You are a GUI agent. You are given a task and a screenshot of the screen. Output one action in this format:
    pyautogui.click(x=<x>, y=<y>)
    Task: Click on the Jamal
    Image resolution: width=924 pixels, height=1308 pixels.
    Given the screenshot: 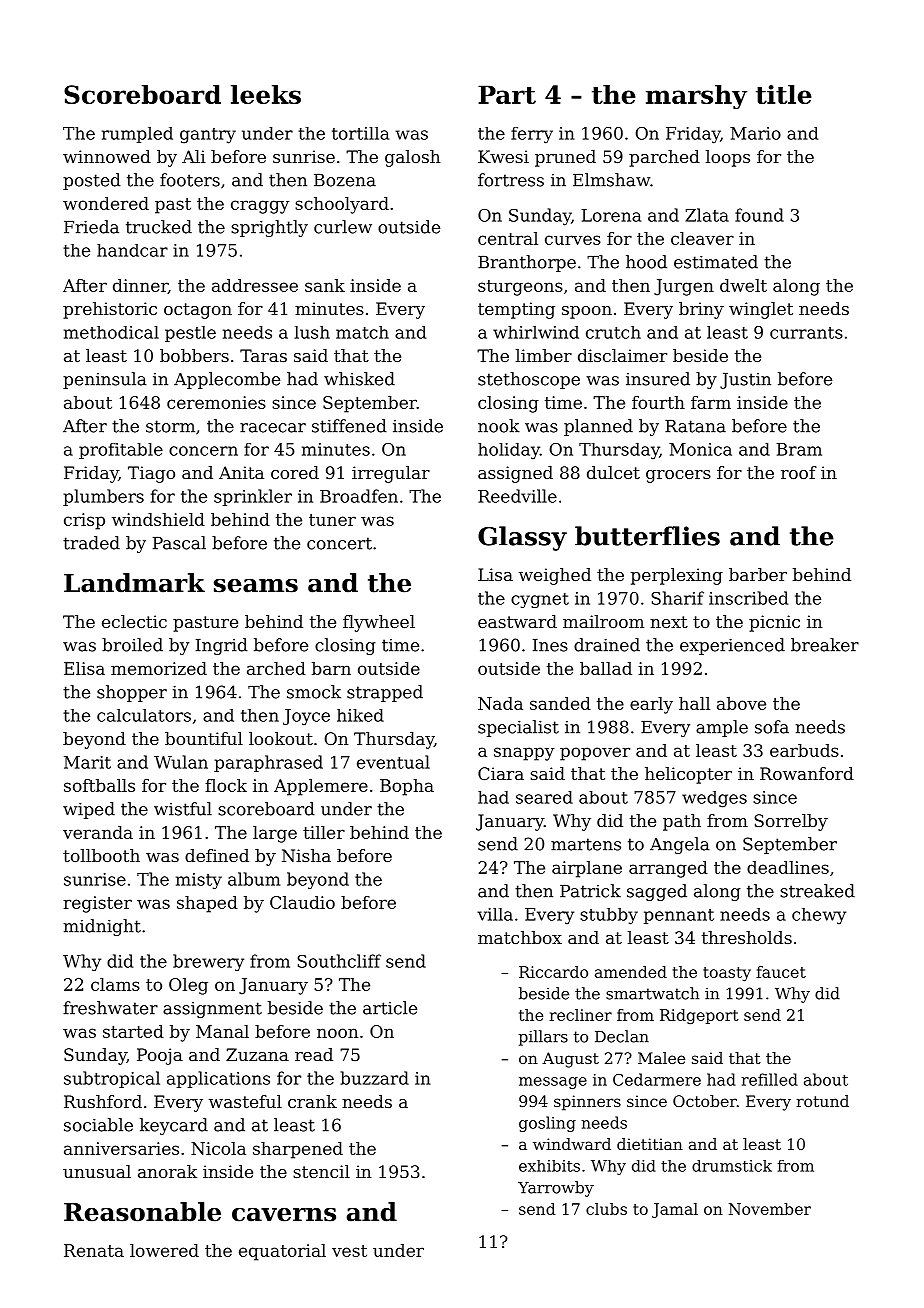 What is the action you would take?
    pyautogui.click(x=675, y=1210)
